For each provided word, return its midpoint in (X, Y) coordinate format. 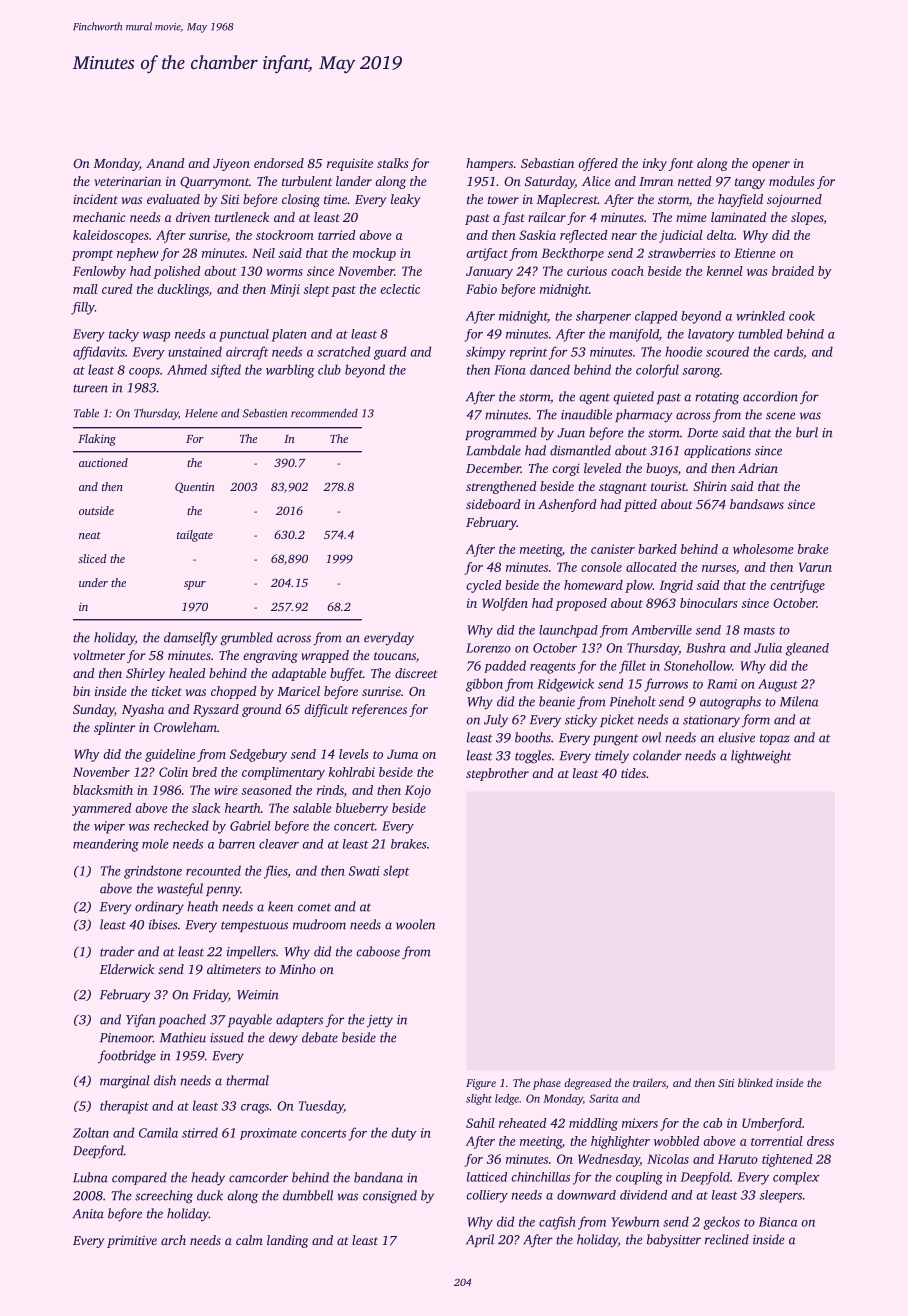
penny (223, 891)
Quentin (195, 487)
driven (193, 217)
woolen (415, 924)
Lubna (90, 1177)
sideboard (493, 504)
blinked (755, 1082)
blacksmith (103, 790)
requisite (350, 164)
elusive (736, 737)
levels (353, 754)
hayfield (740, 200)
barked (657, 549)
